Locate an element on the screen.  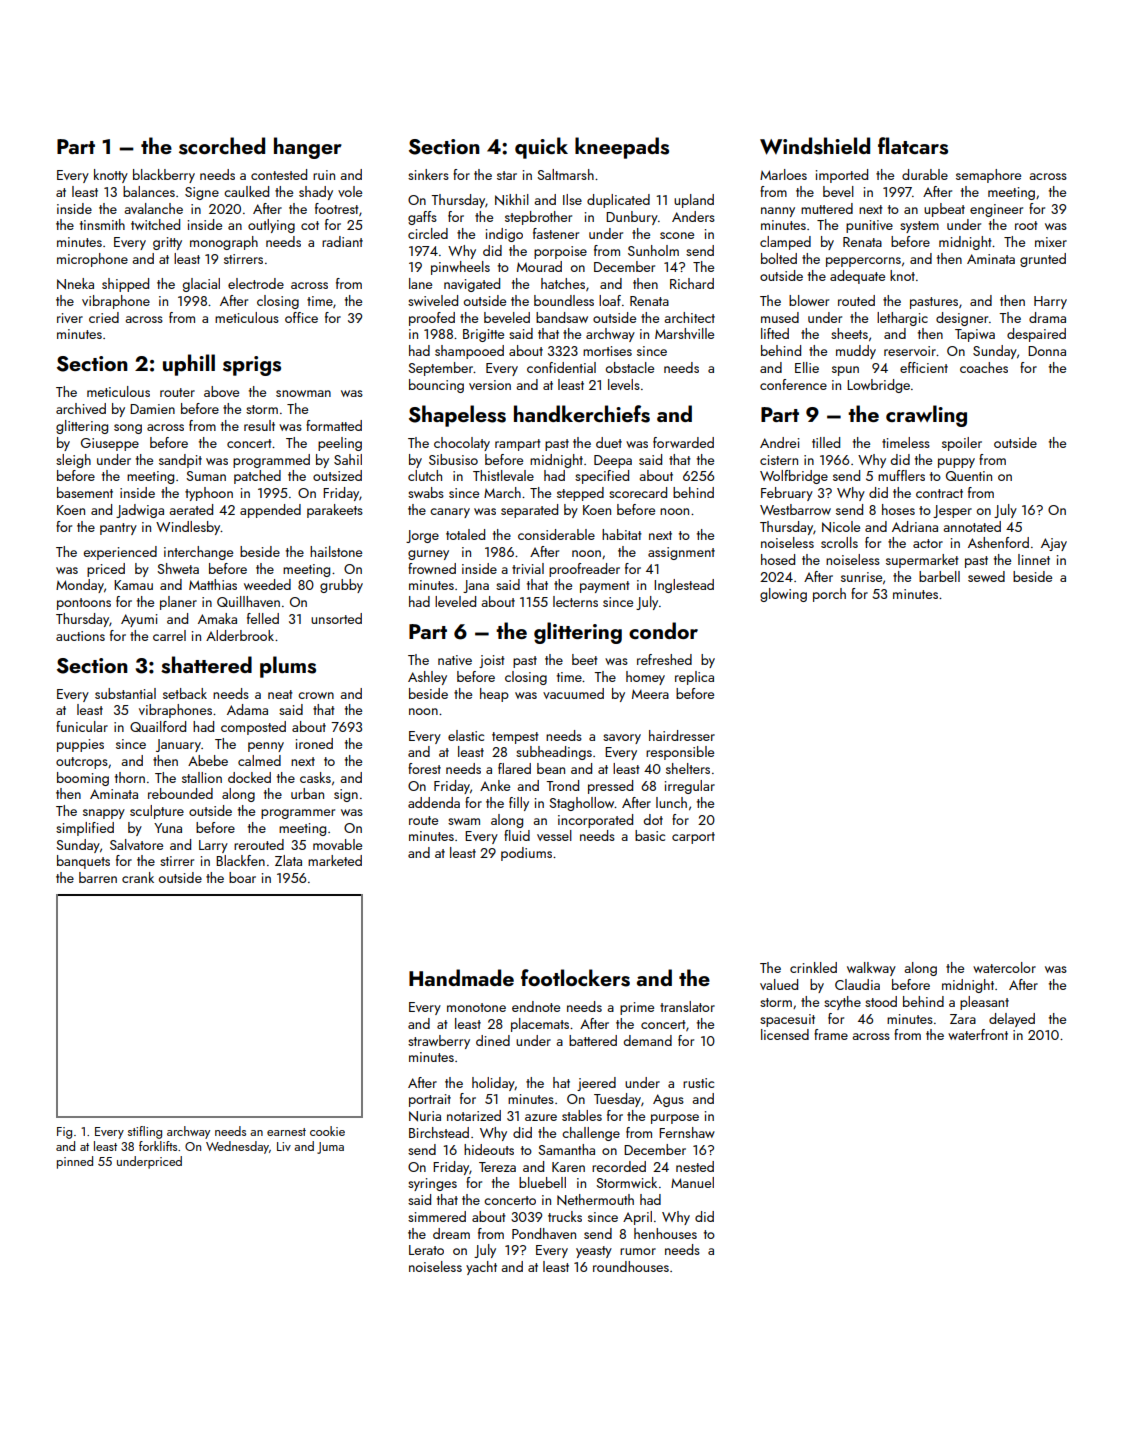
urban is located at coordinates (307, 793).
